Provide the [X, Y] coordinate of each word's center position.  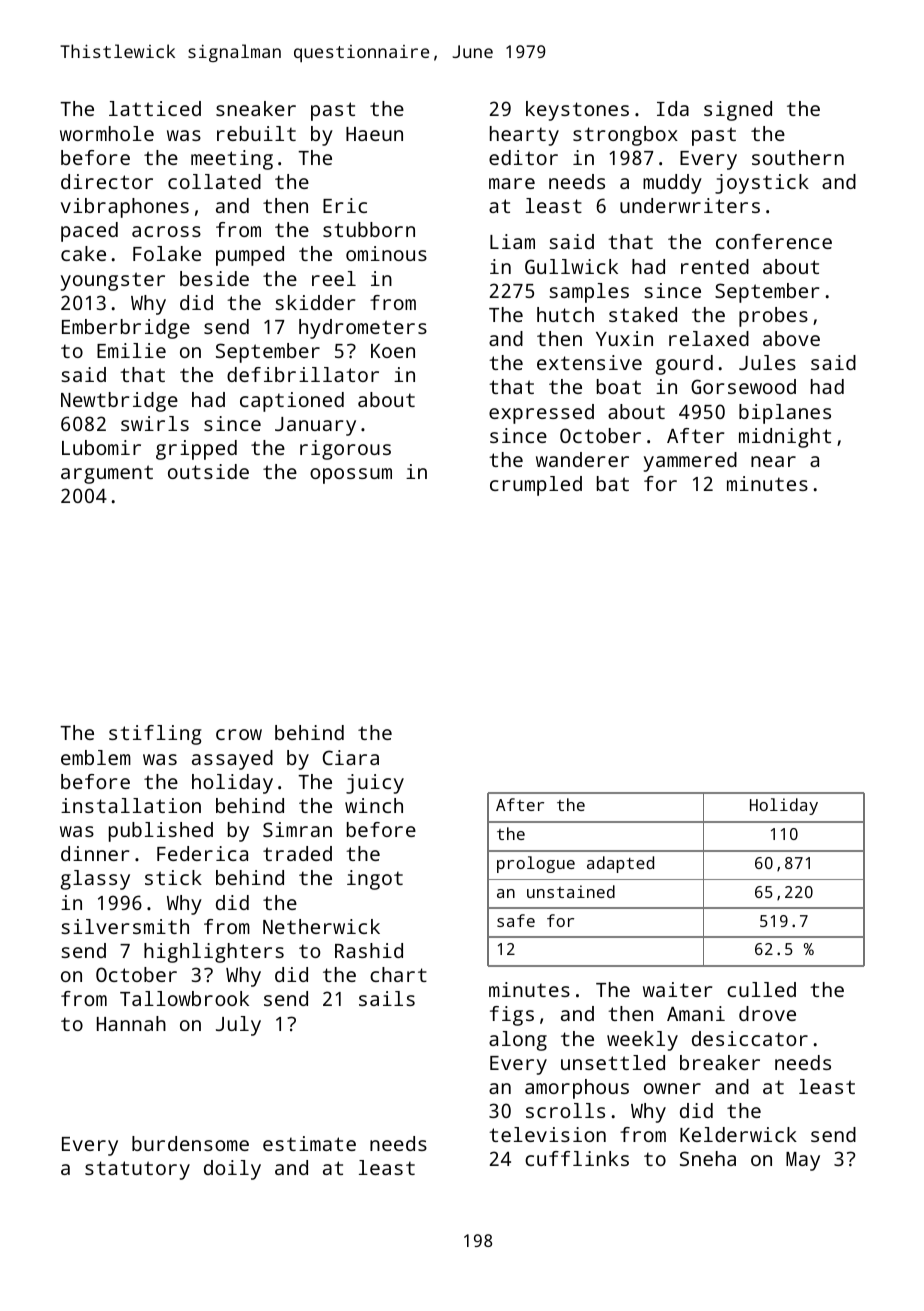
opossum [351, 476]
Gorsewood [743, 386]
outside [208, 471]
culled [761, 989]
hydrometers [363, 329]
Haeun [374, 134]
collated [214, 181]
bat [613, 483]
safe [516, 920]
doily [232, 1170]
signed [738, 111]
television [547, 1134]
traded [297, 853]
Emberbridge [126, 329]
